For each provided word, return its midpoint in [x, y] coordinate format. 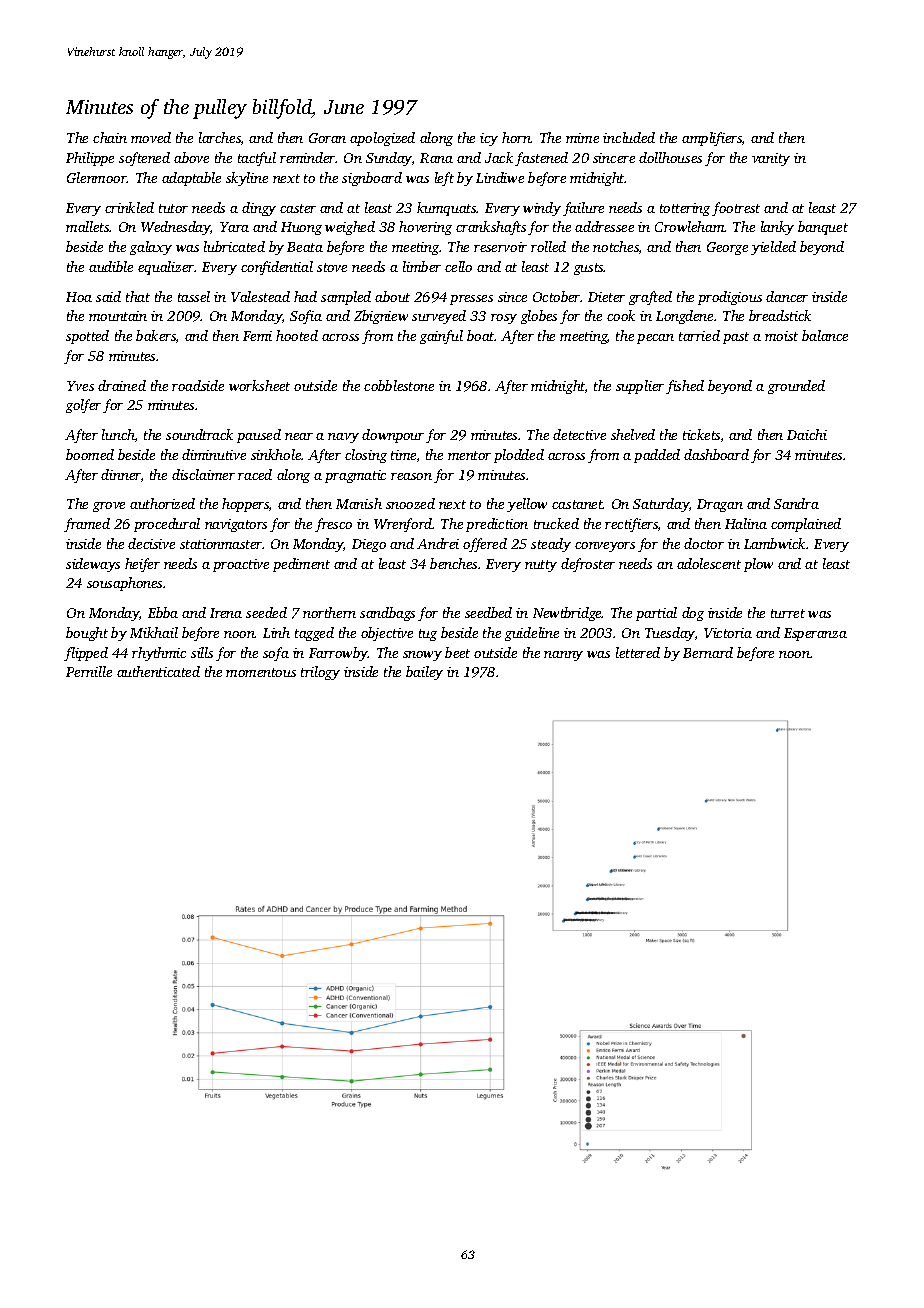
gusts [589, 269]
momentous [261, 672]
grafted [650, 298]
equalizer [166, 268]
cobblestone [399, 385]
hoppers [245, 505]
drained [122, 385]
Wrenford [403, 525]
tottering [685, 209]
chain [110, 137]
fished [685, 387]
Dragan [720, 505]
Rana [436, 158]
